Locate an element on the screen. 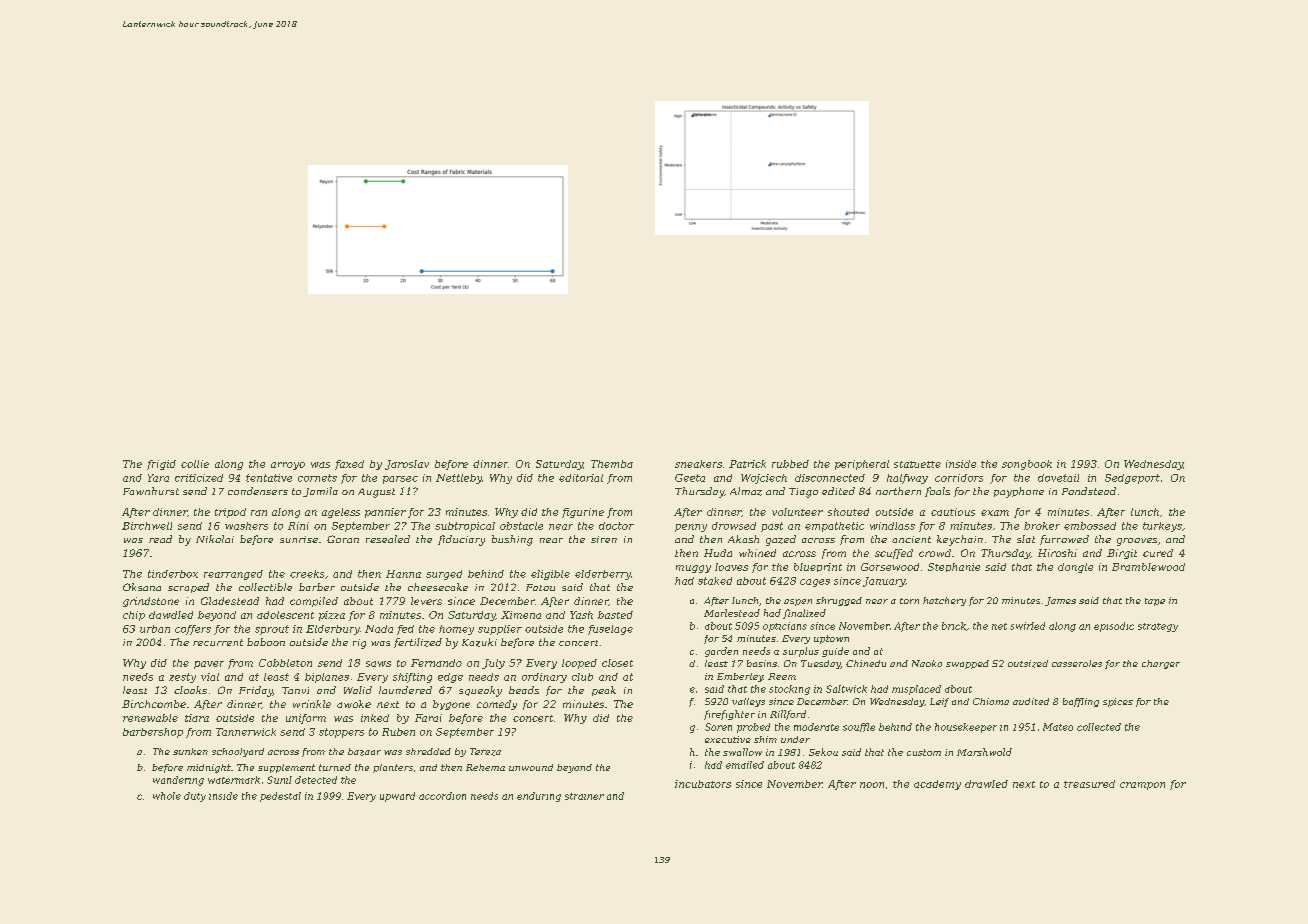  condensers is located at coordinates (258, 491).
